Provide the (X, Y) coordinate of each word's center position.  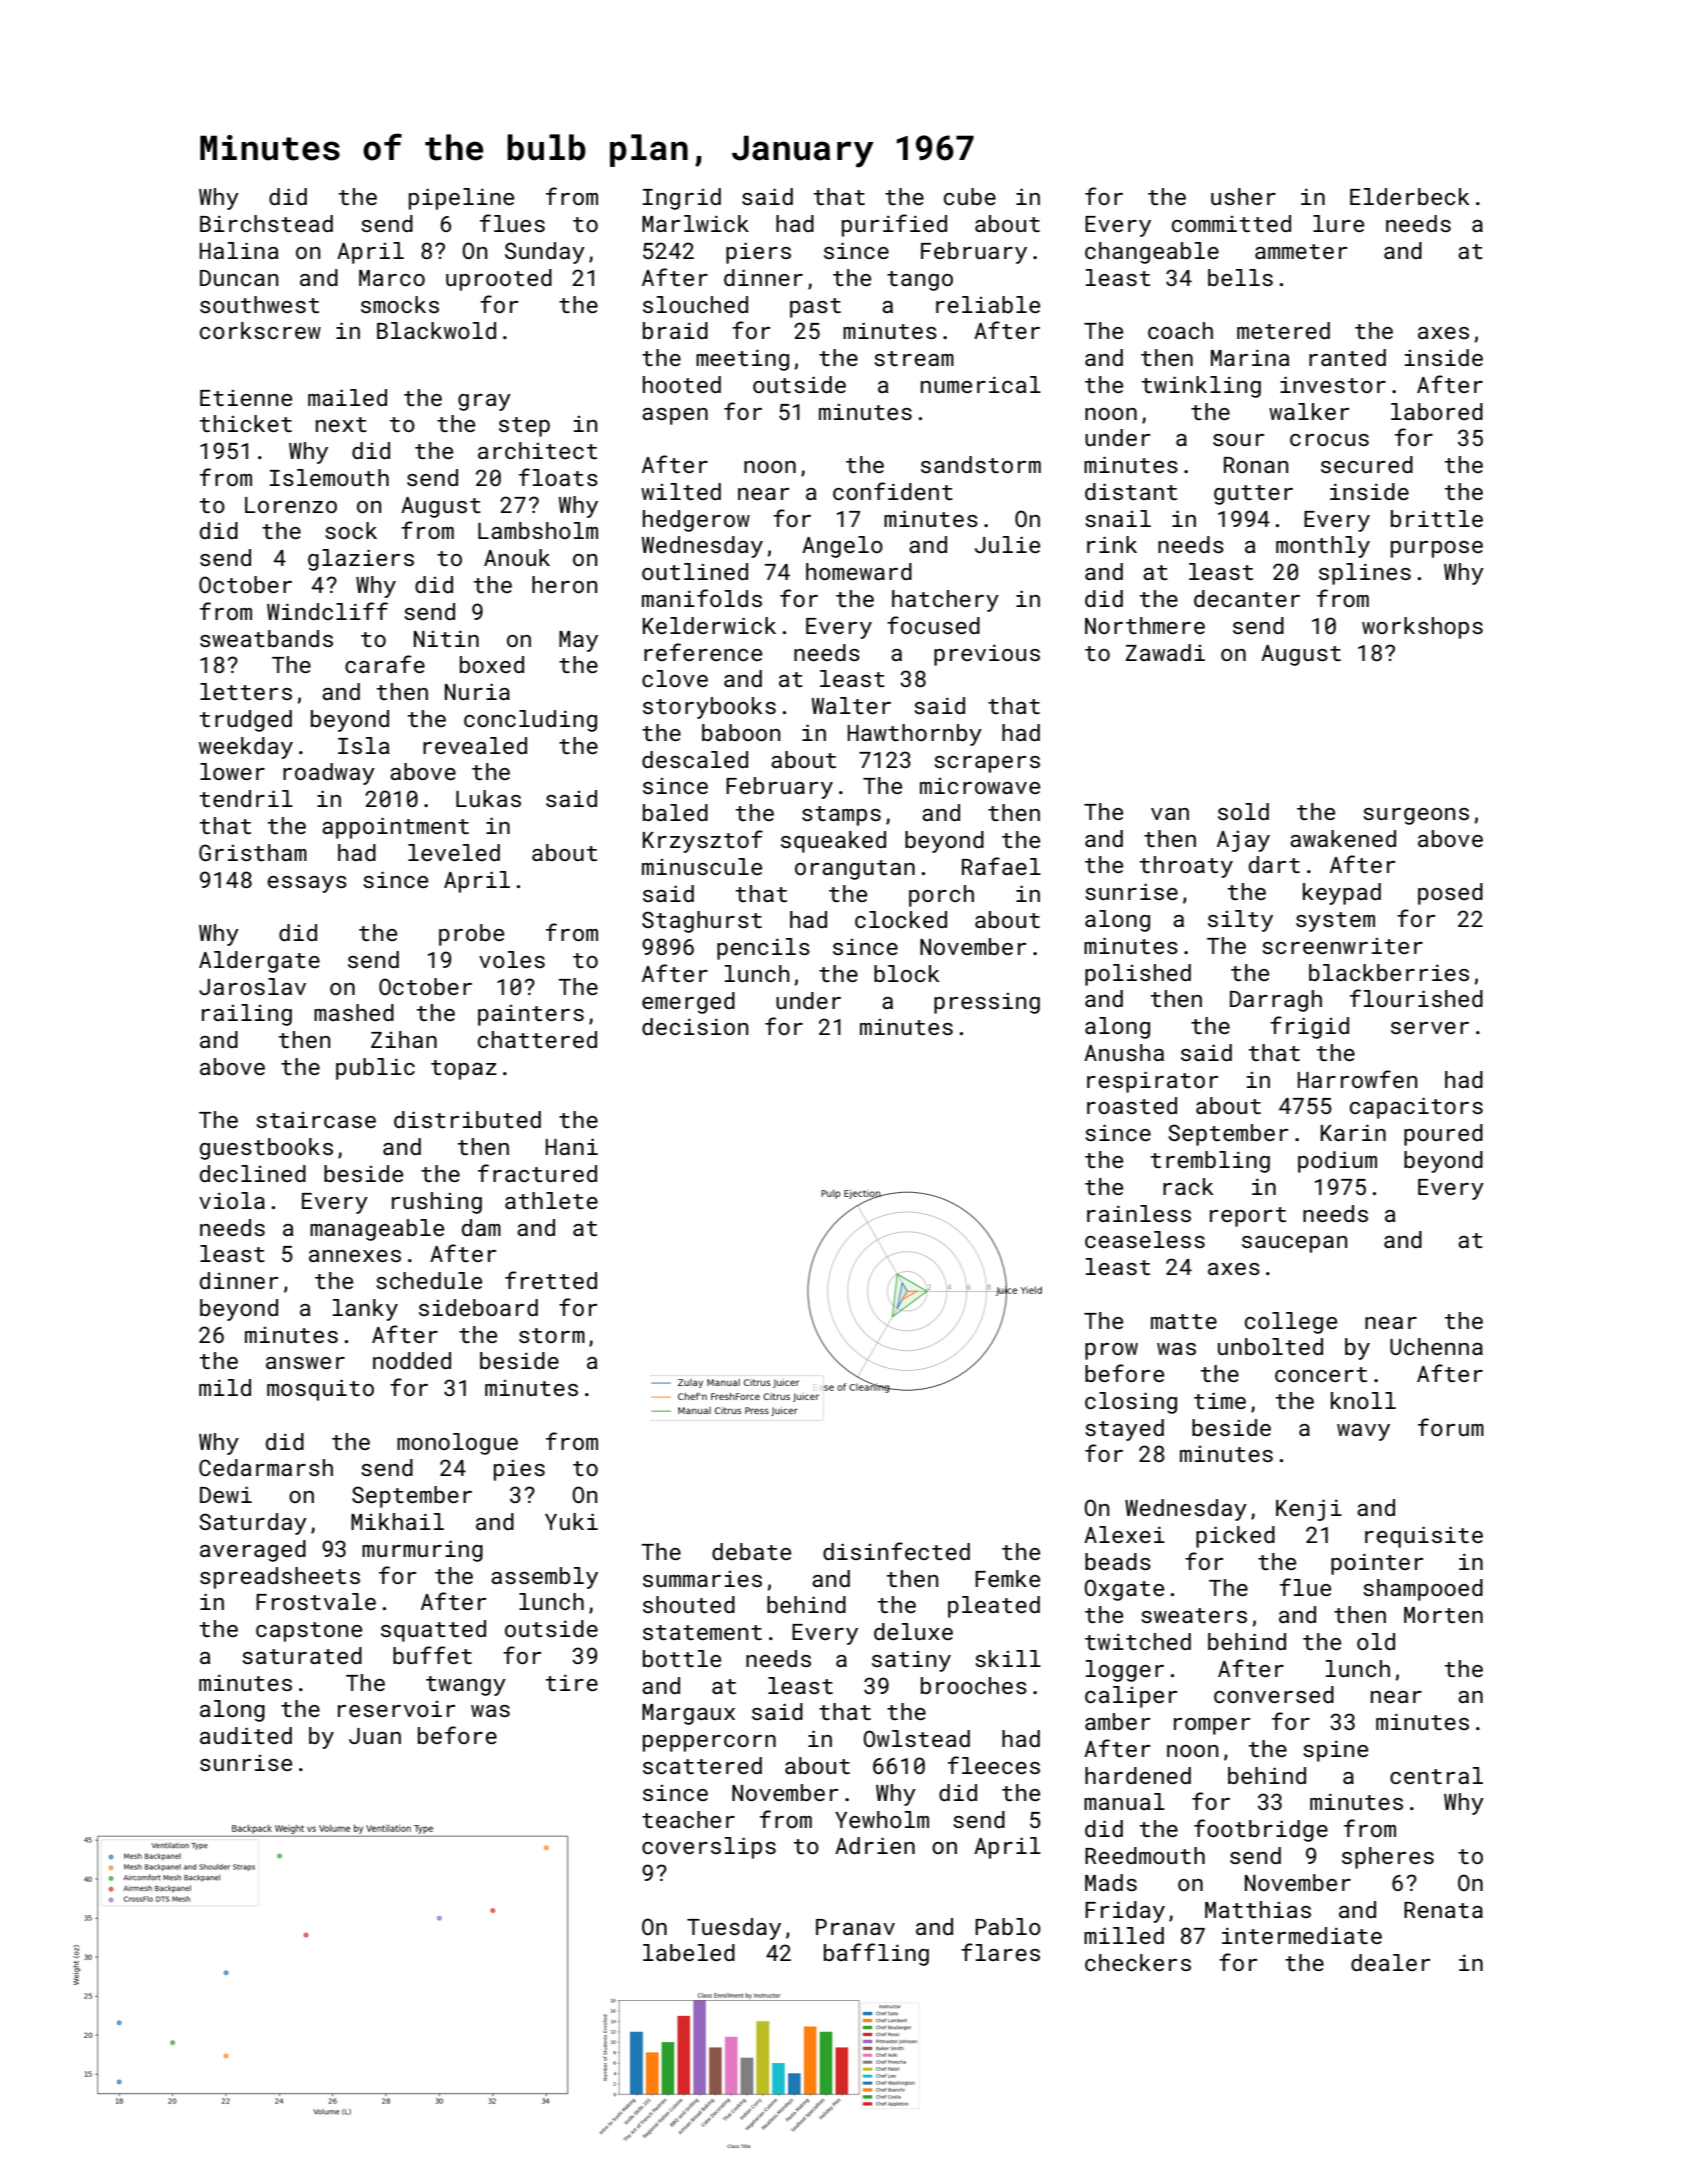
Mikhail (397, 1521)
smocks (400, 304)
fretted (551, 1280)
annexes (355, 1256)
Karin (1353, 1132)
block (906, 973)
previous (987, 655)
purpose (1437, 549)
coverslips (709, 1848)
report (1248, 1217)
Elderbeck (1409, 196)
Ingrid (682, 199)
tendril (246, 798)
